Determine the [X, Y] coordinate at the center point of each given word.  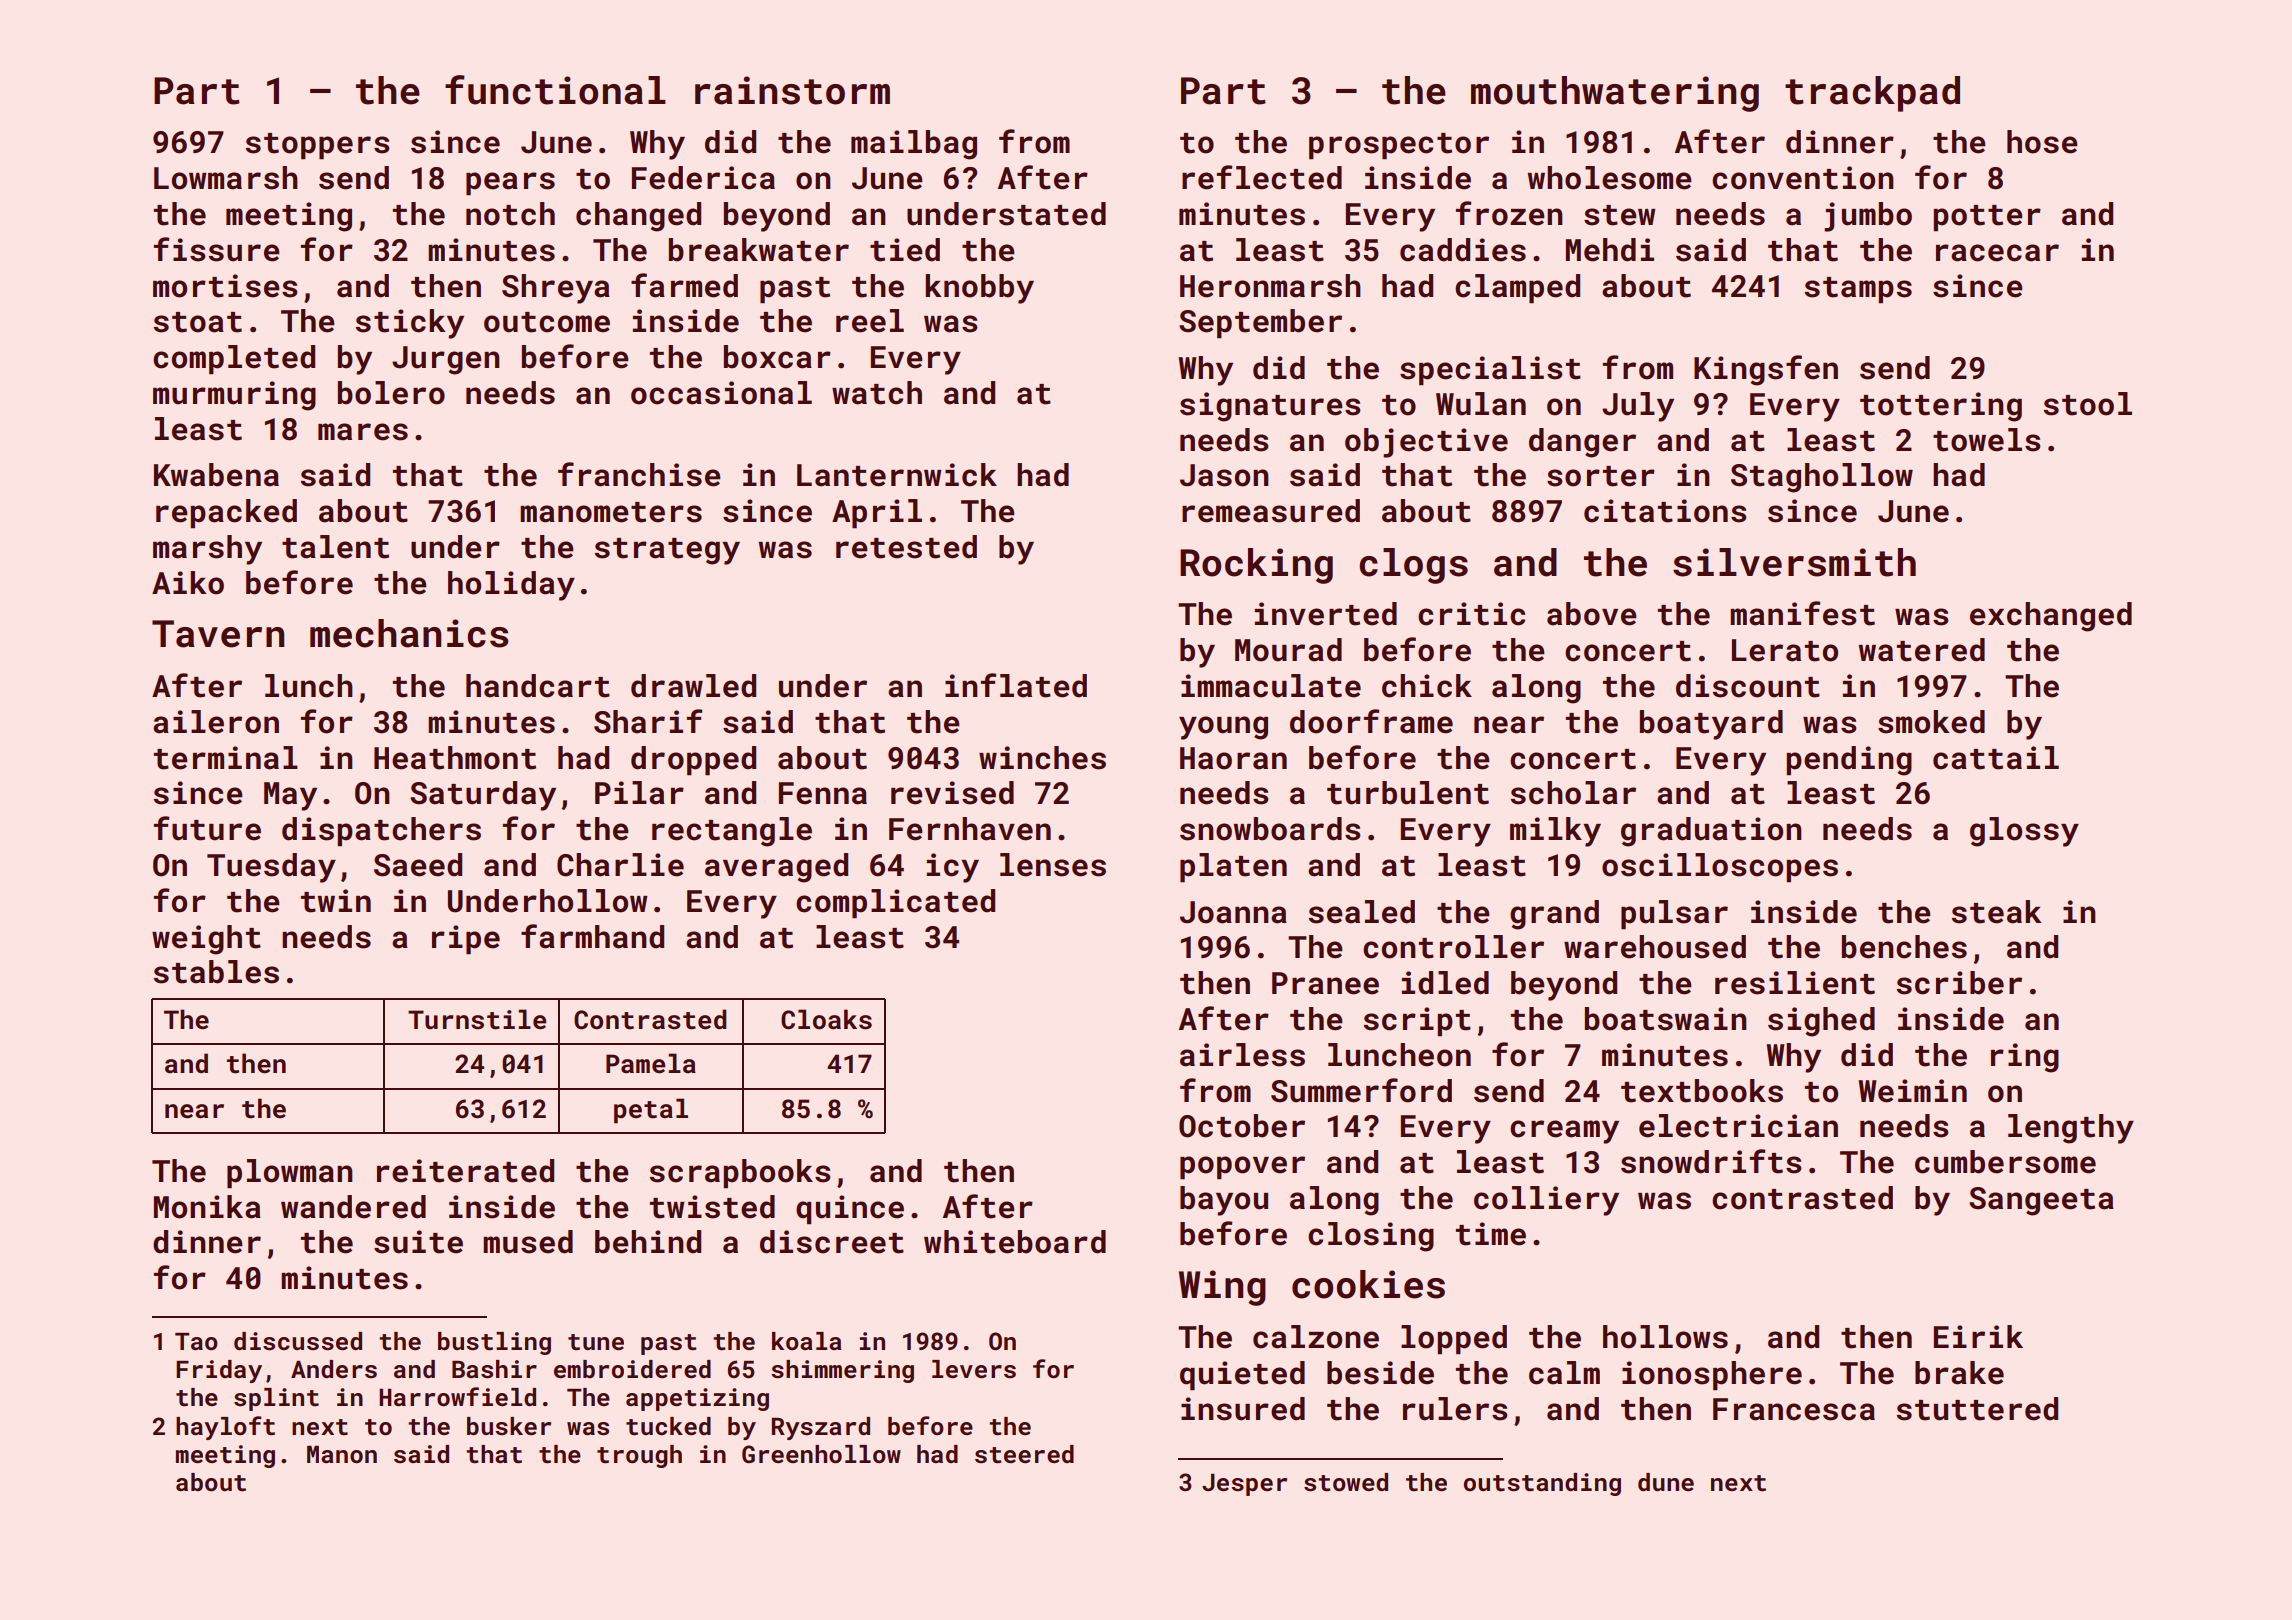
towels [1987, 440]
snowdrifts [1711, 1161]
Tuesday [271, 868]
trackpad [1872, 94]
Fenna [823, 793]
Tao [196, 1341]
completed [234, 360]
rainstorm [792, 90]
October [1242, 1126]
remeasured [1271, 511]
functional [555, 90]
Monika [207, 1207]
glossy [2024, 832]
